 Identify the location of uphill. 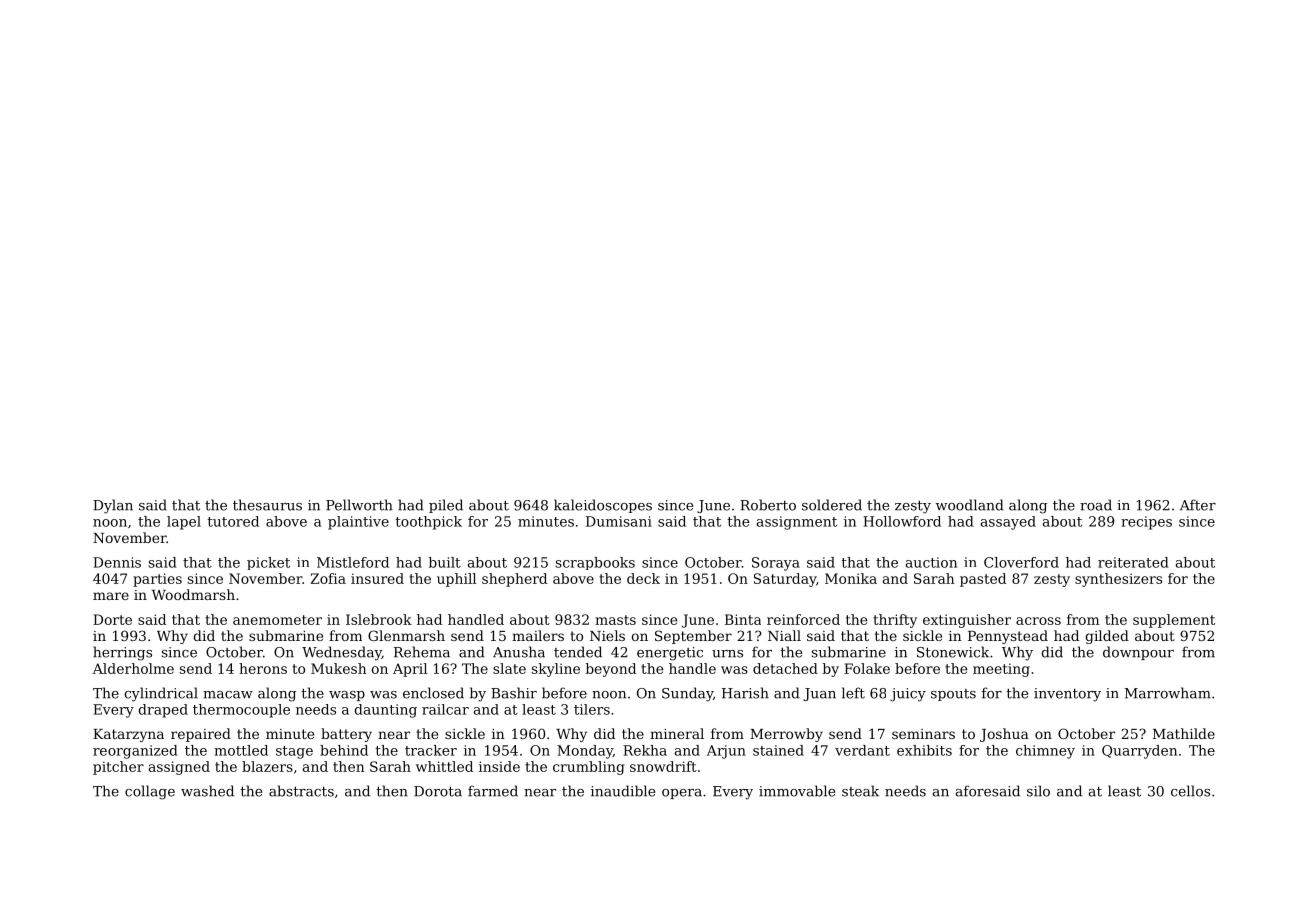
(456, 580).
